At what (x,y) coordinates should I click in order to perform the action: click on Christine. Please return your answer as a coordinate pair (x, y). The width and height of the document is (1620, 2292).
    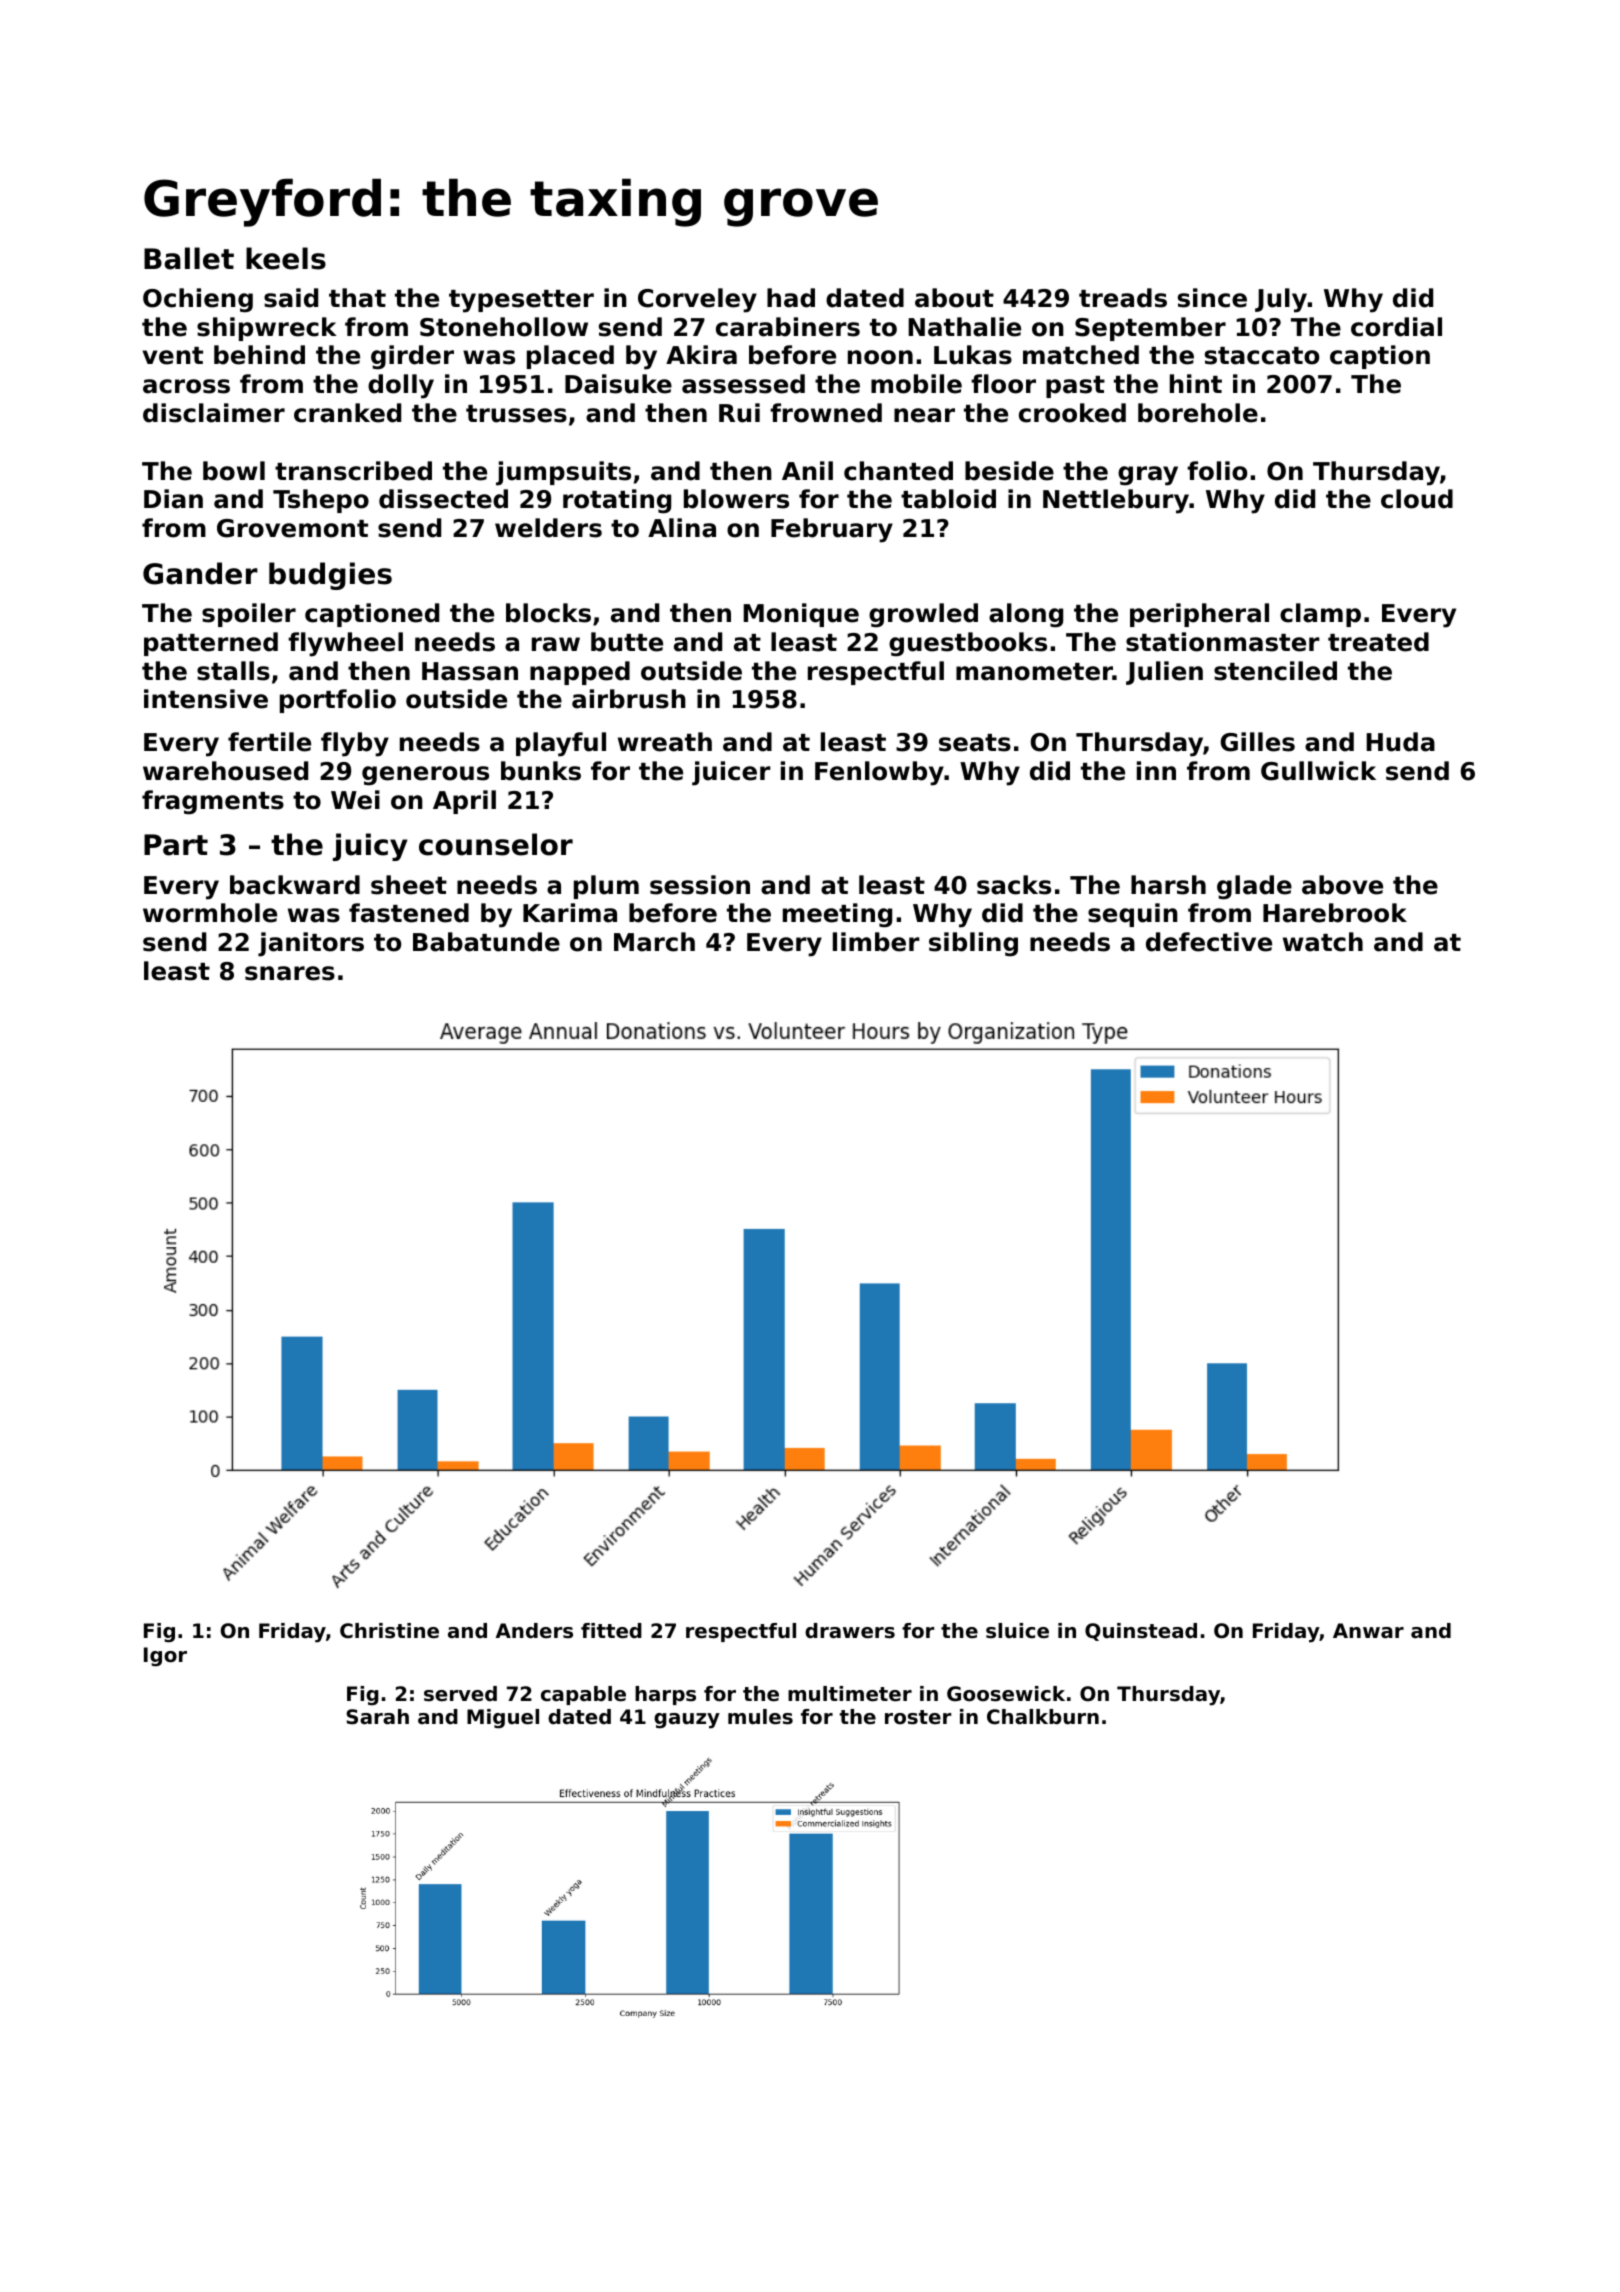
    Looking at the image, I should click on (389, 1631).
